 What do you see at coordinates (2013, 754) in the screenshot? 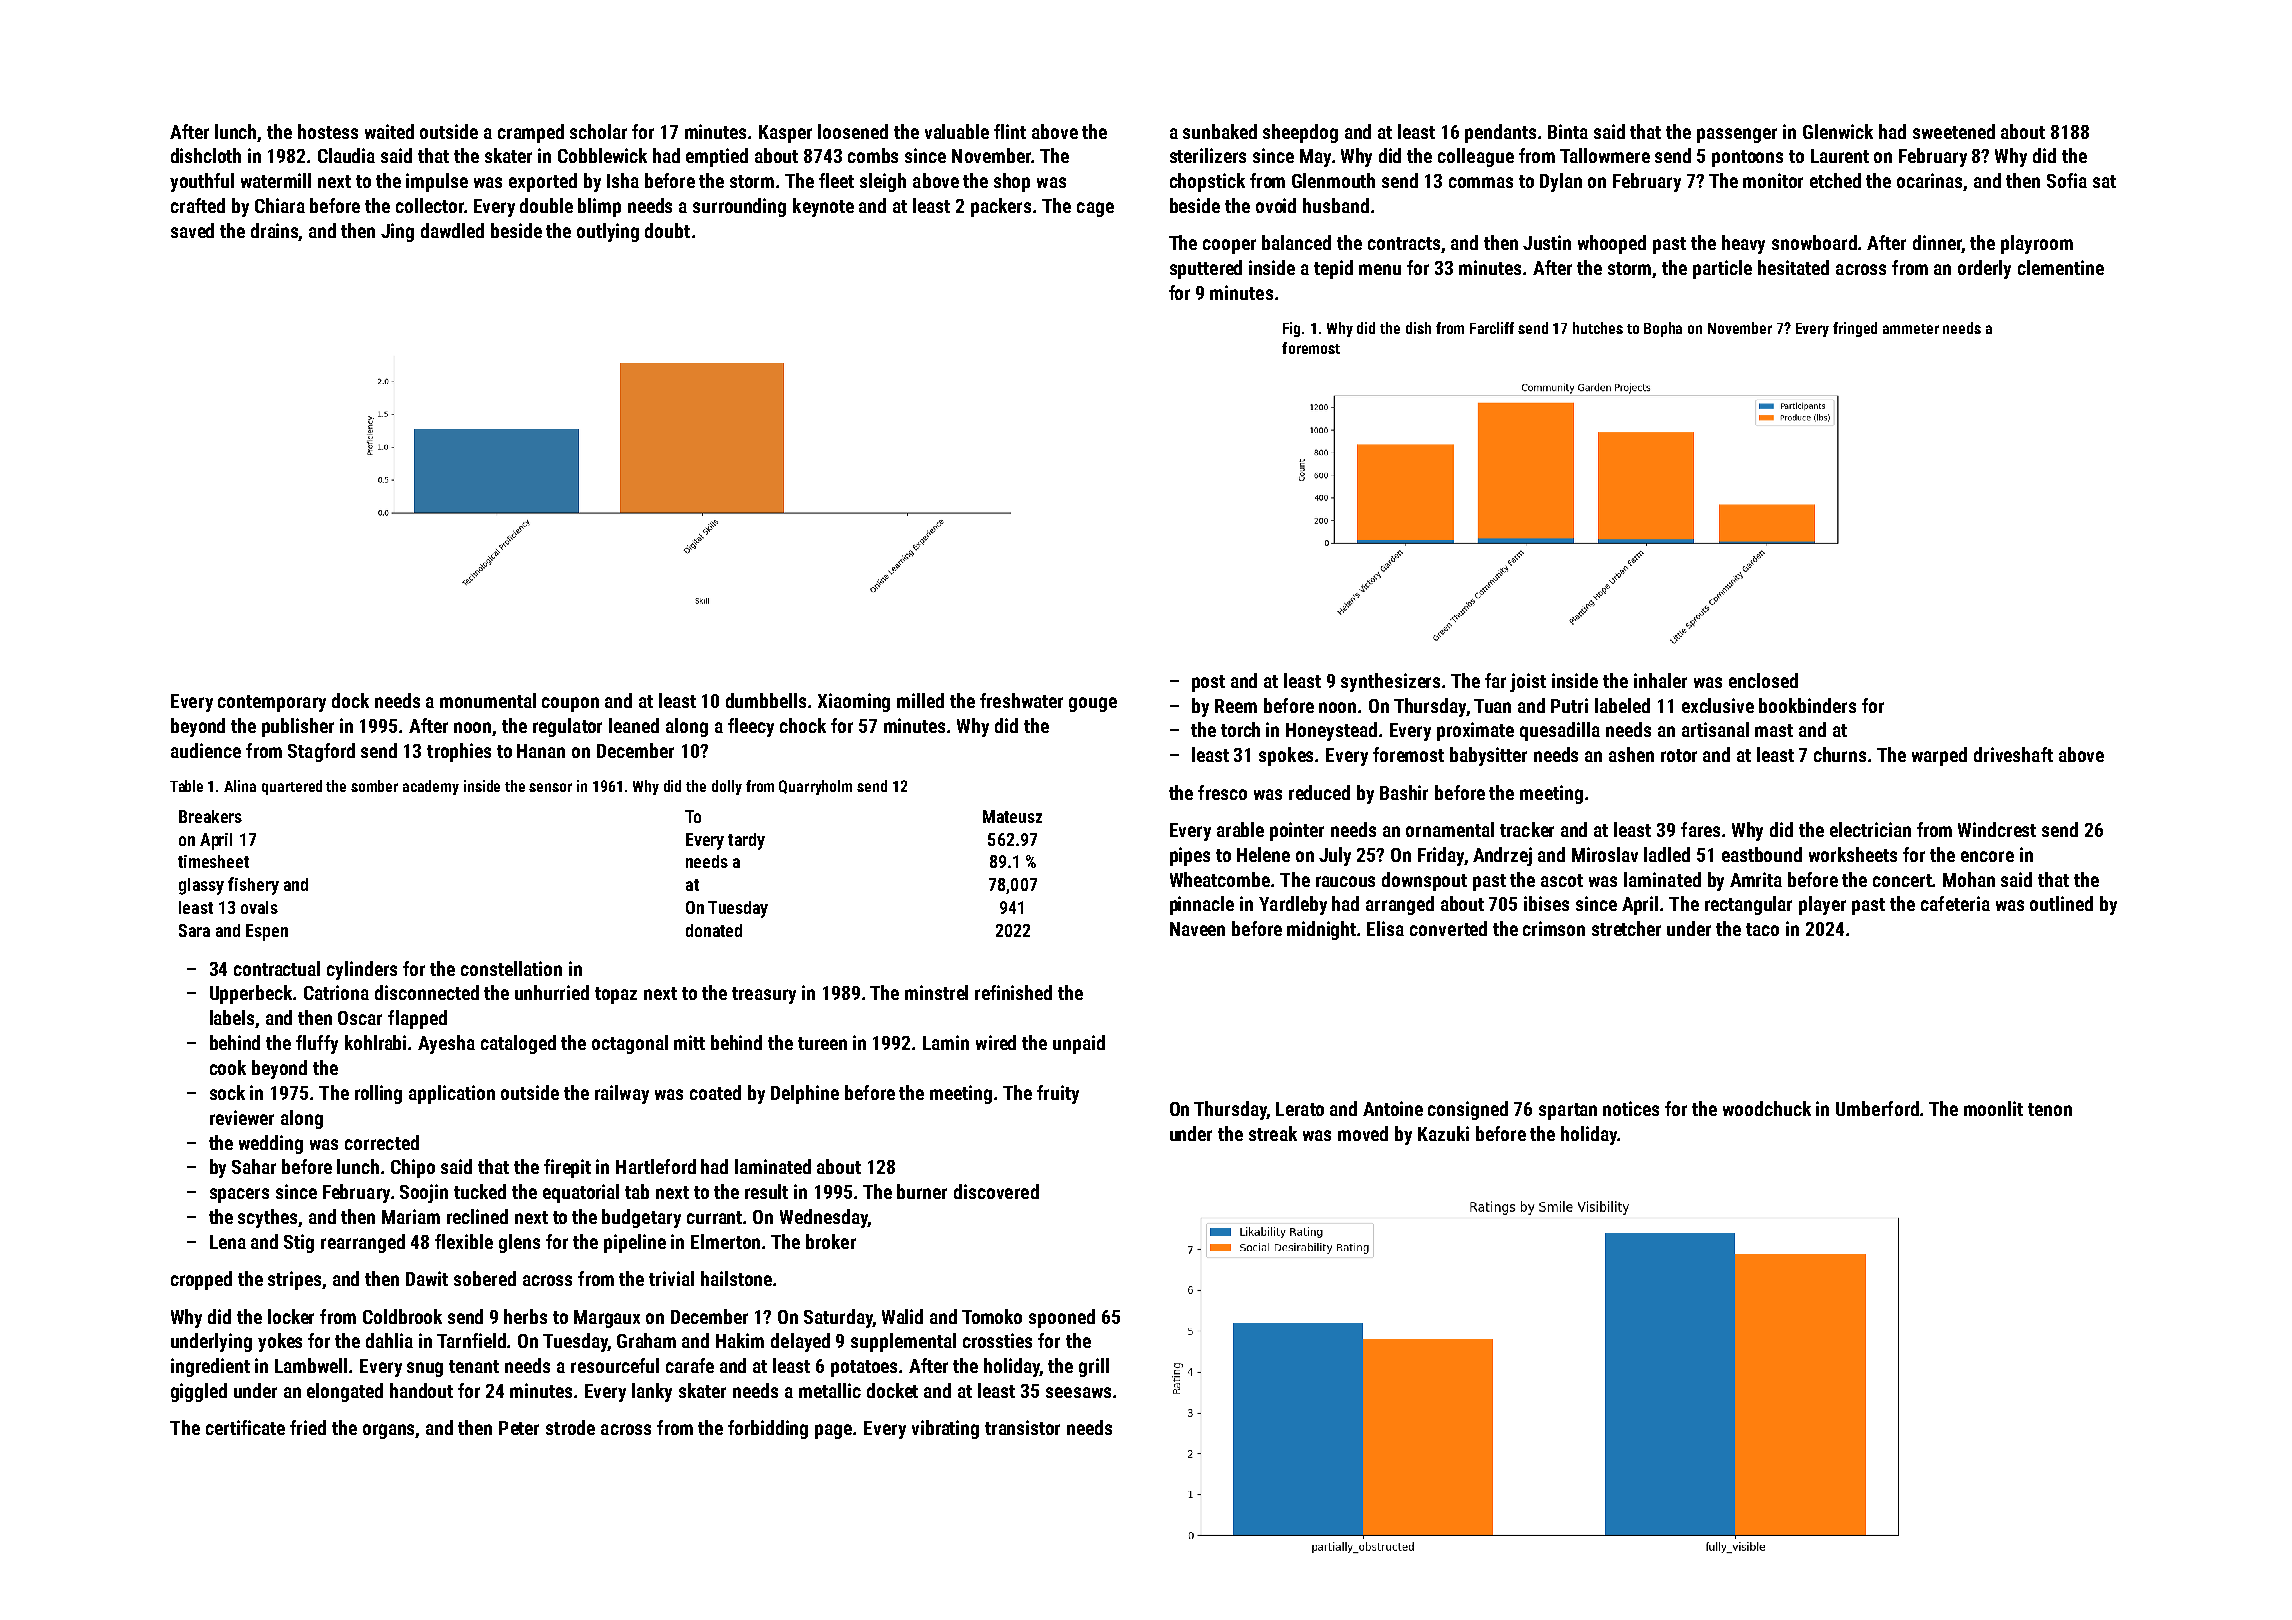
I see `driveshaft` at bounding box center [2013, 754].
